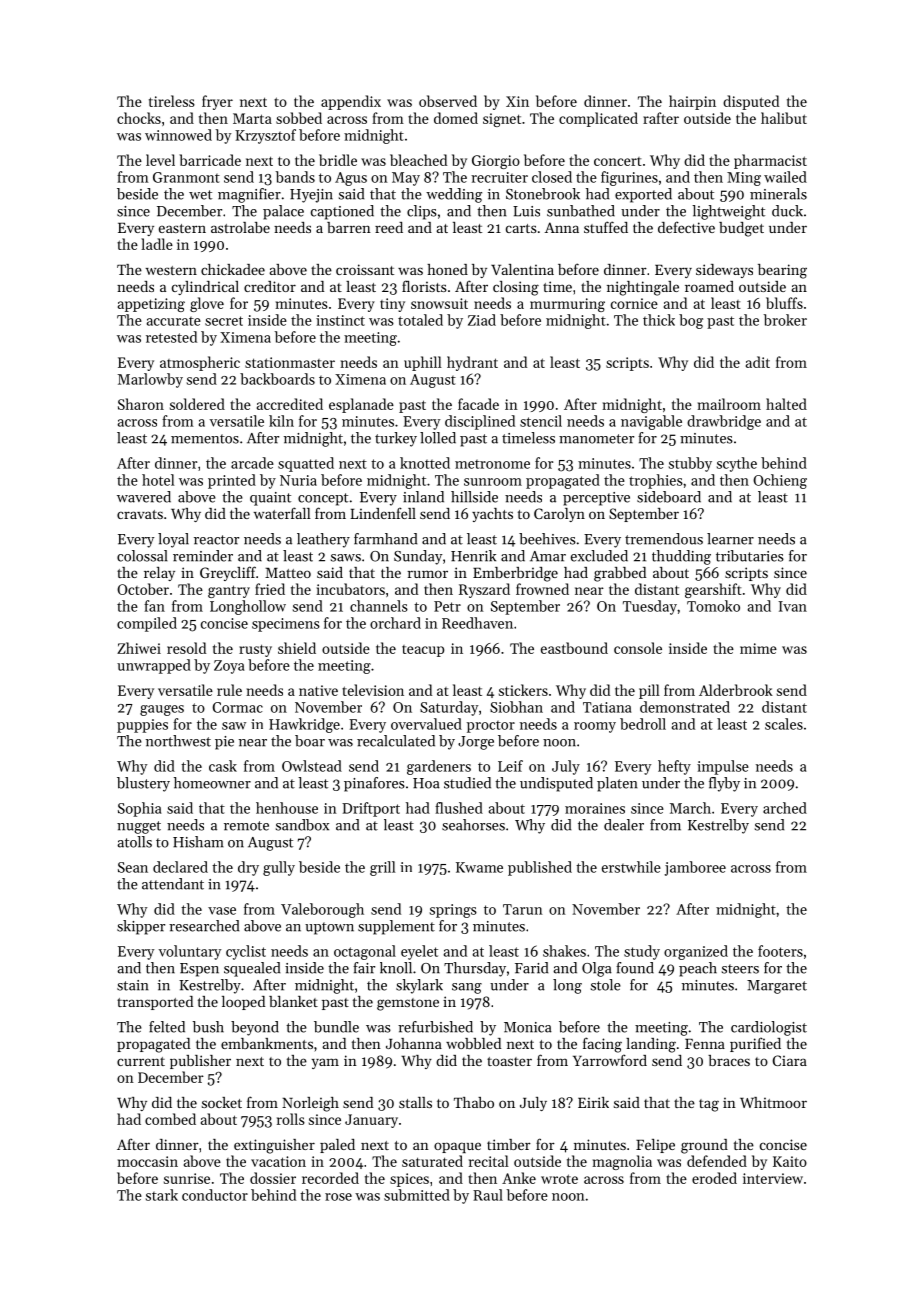  Describe the element at coordinates (141, 927) in the page. I see `skipper` at that location.
